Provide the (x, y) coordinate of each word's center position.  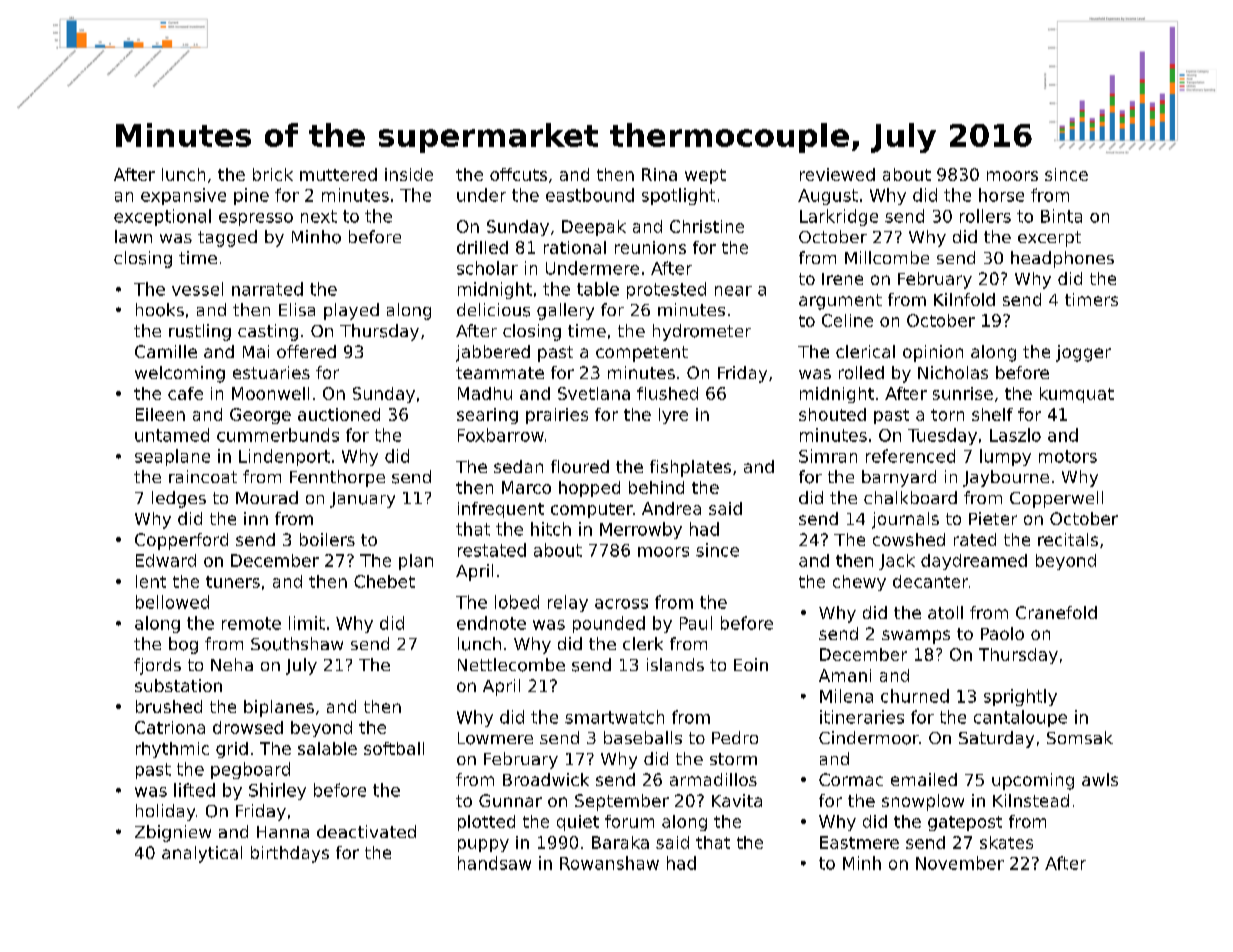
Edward (166, 560)
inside (409, 174)
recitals (1068, 539)
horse (1001, 195)
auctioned (339, 414)
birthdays (290, 854)
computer (592, 510)
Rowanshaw (609, 863)
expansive (183, 196)
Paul (696, 623)
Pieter (993, 518)
